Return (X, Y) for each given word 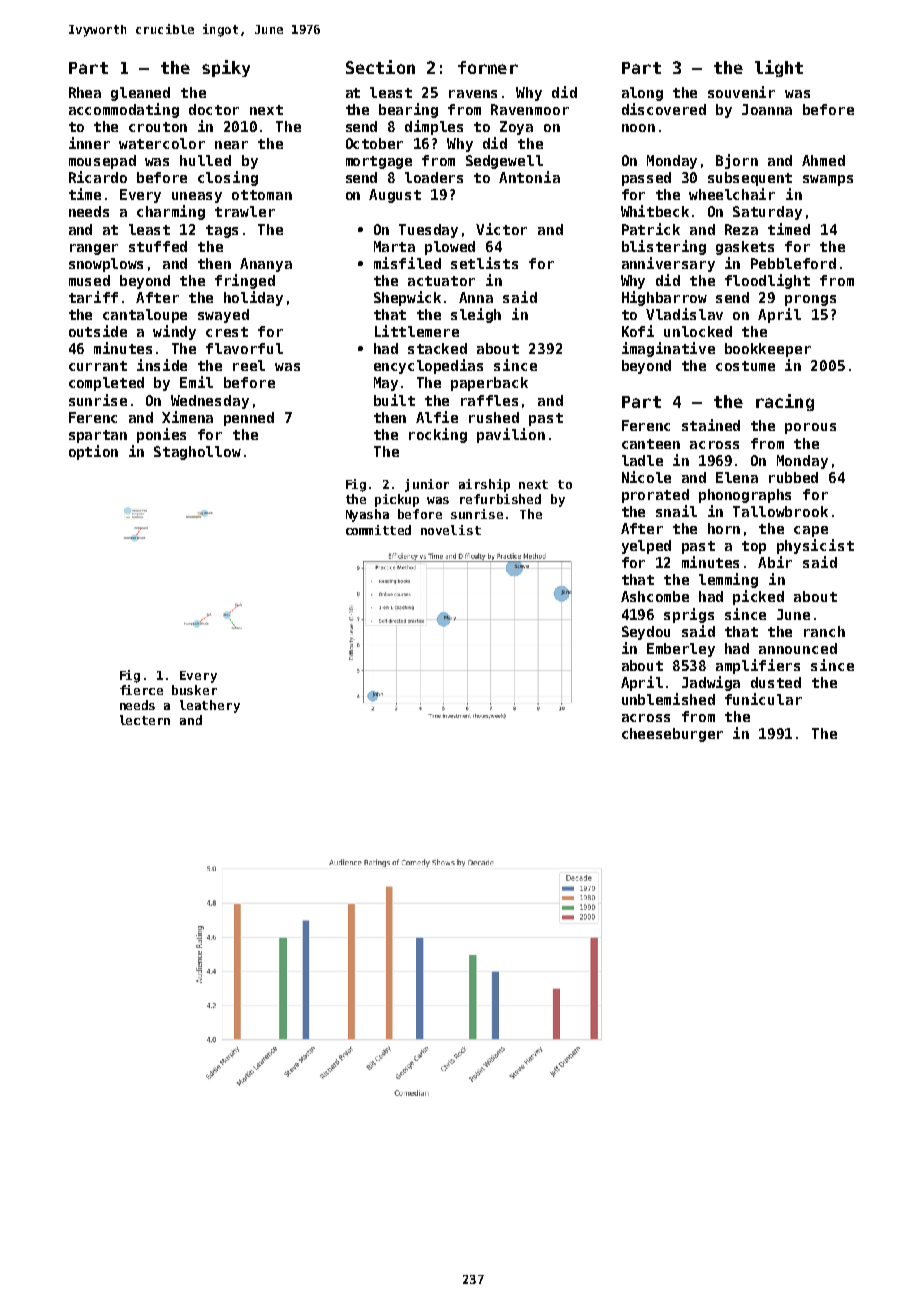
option (93, 452)
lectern (145, 720)
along (642, 94)
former (488, 67)
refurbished (500, 499)
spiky (226, 68)
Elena (737, 477)
